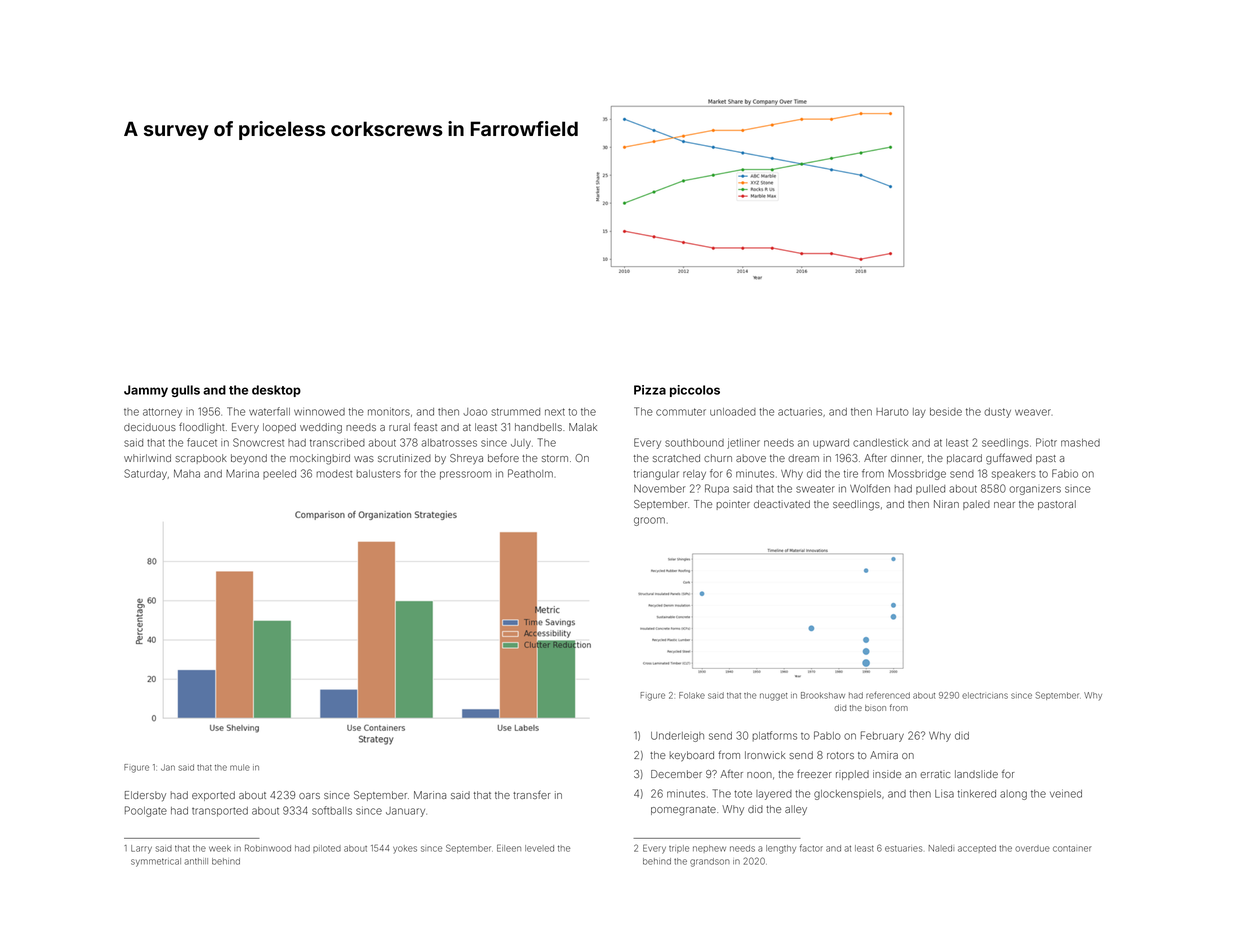 This screenshot has width=1233, height=952. What do you see at coordinates (649, 521) in the screenshot?
I see `groom` at bounding box center [649, 521].
